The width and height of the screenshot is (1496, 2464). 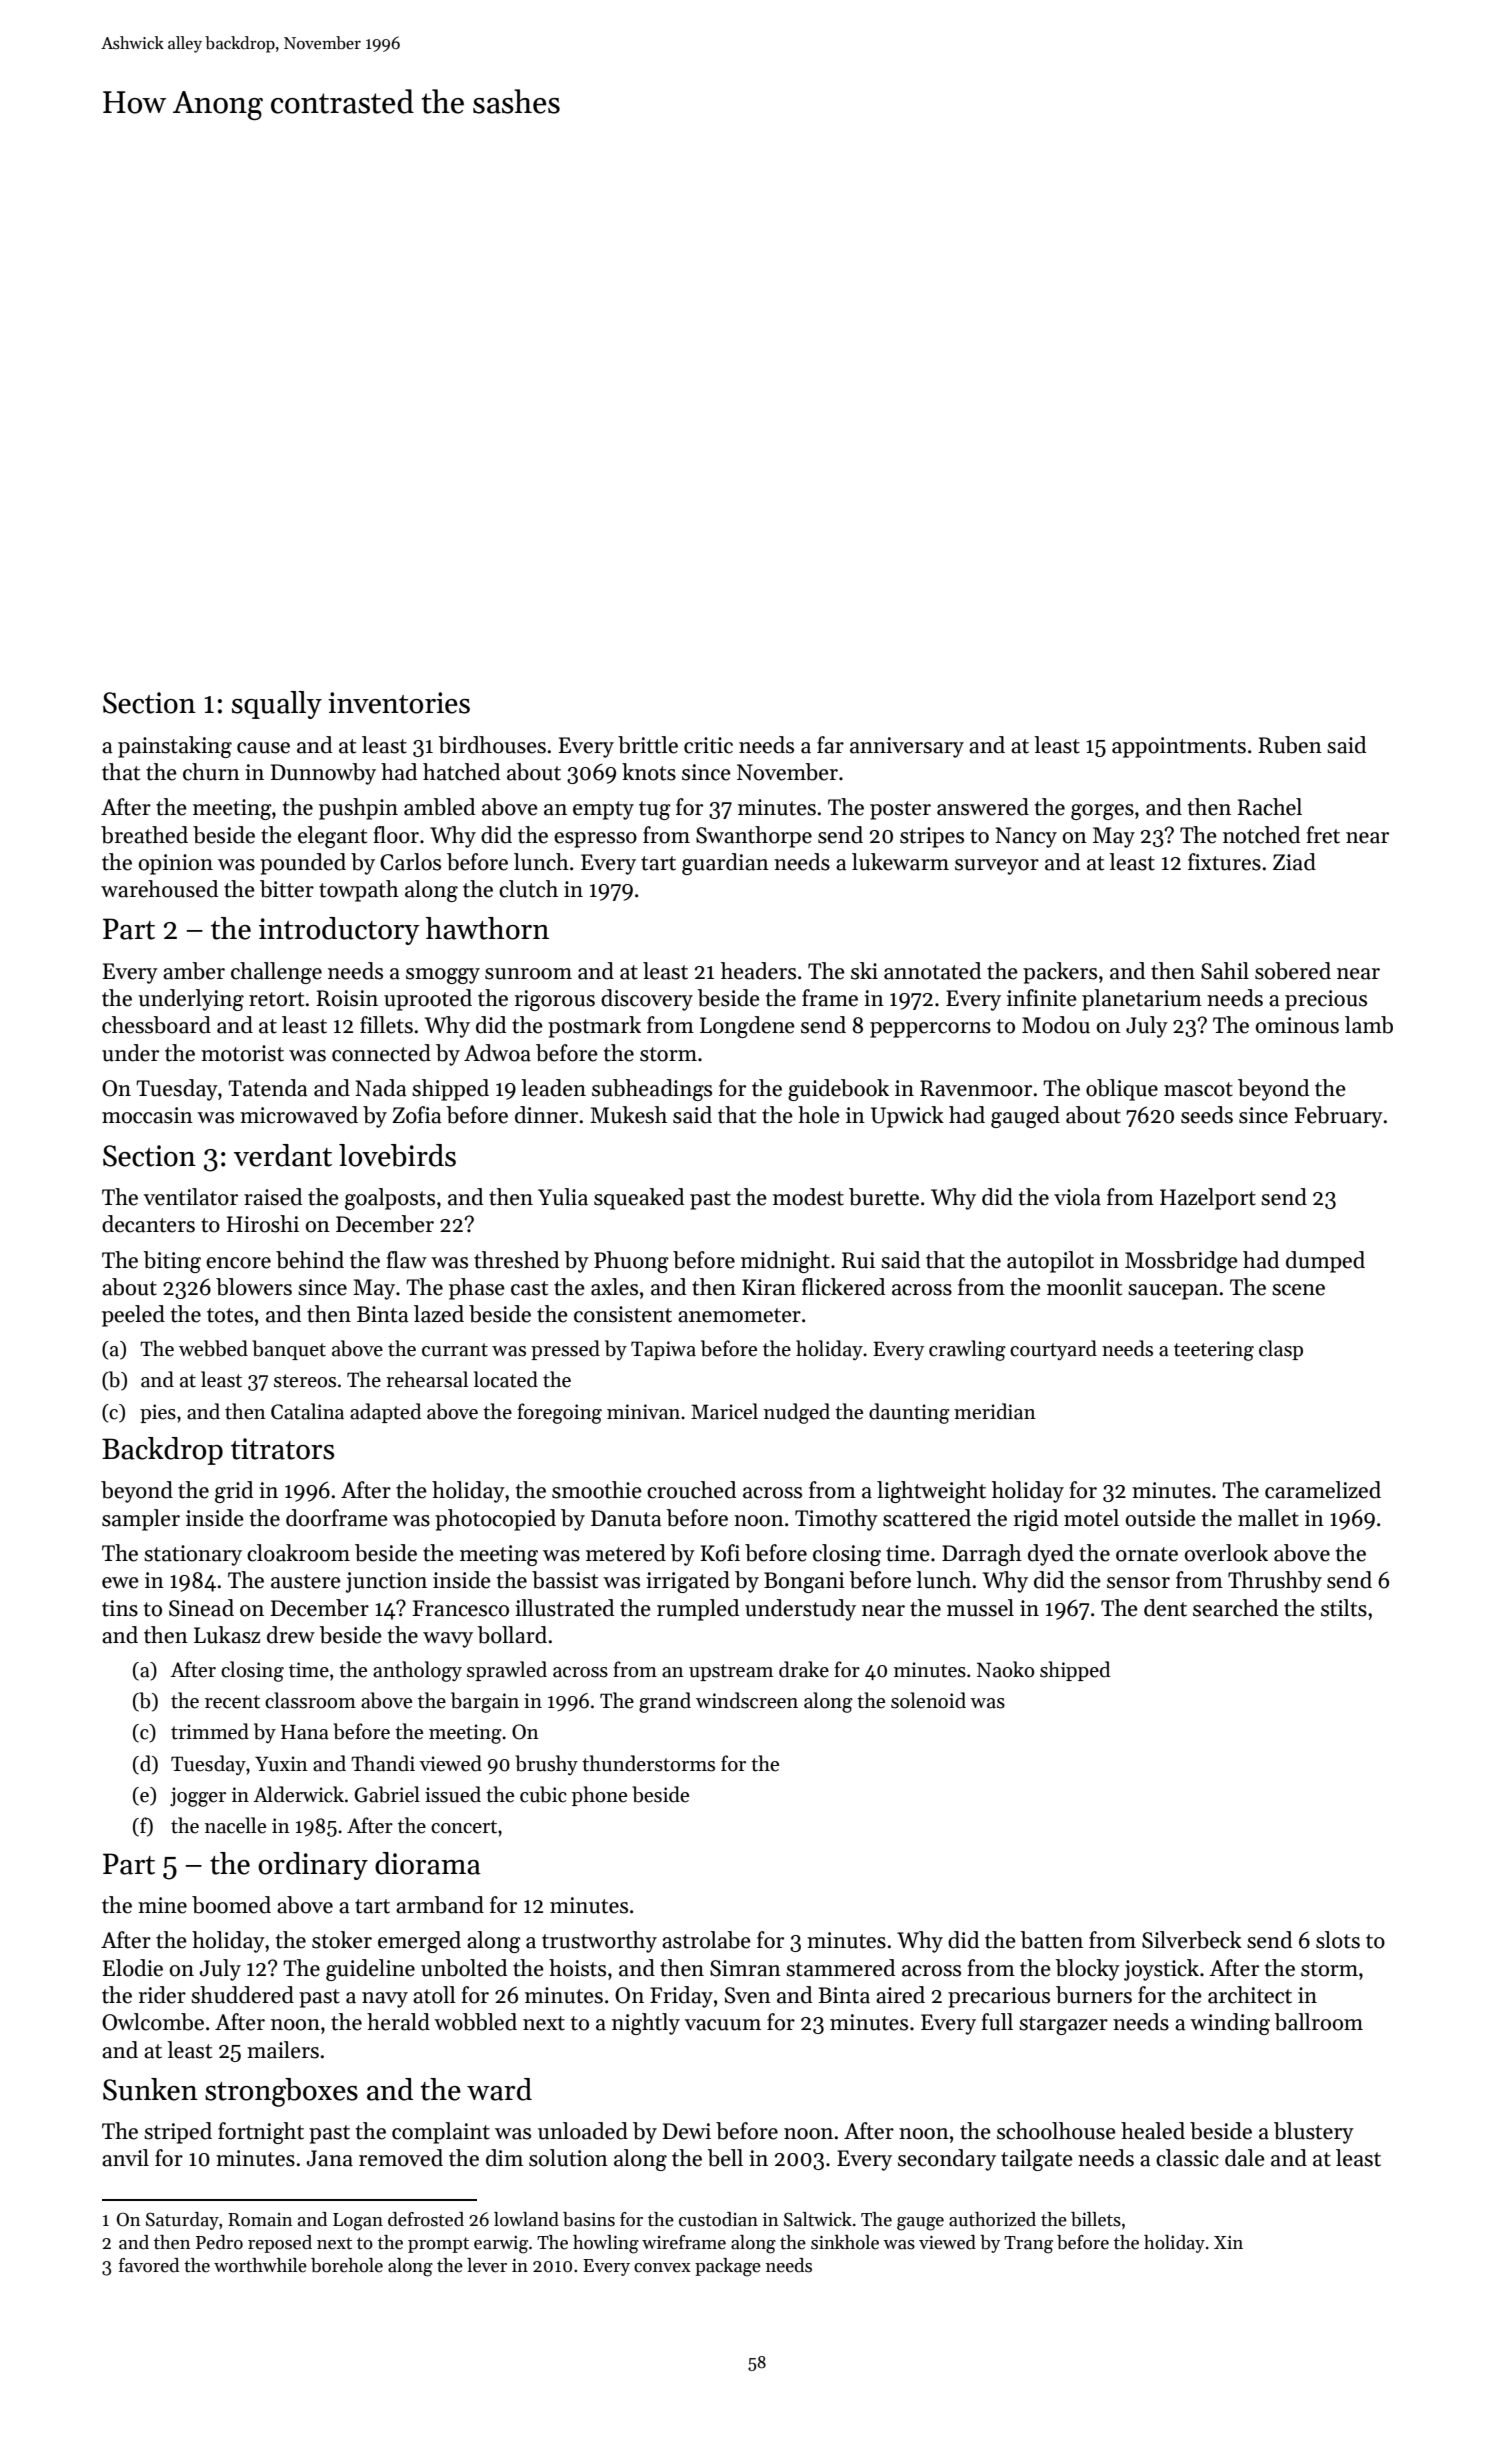 What do you see at coordinates (997, 2022) in the screenshot?
I see `full` at bounding box center [997, 2022].
